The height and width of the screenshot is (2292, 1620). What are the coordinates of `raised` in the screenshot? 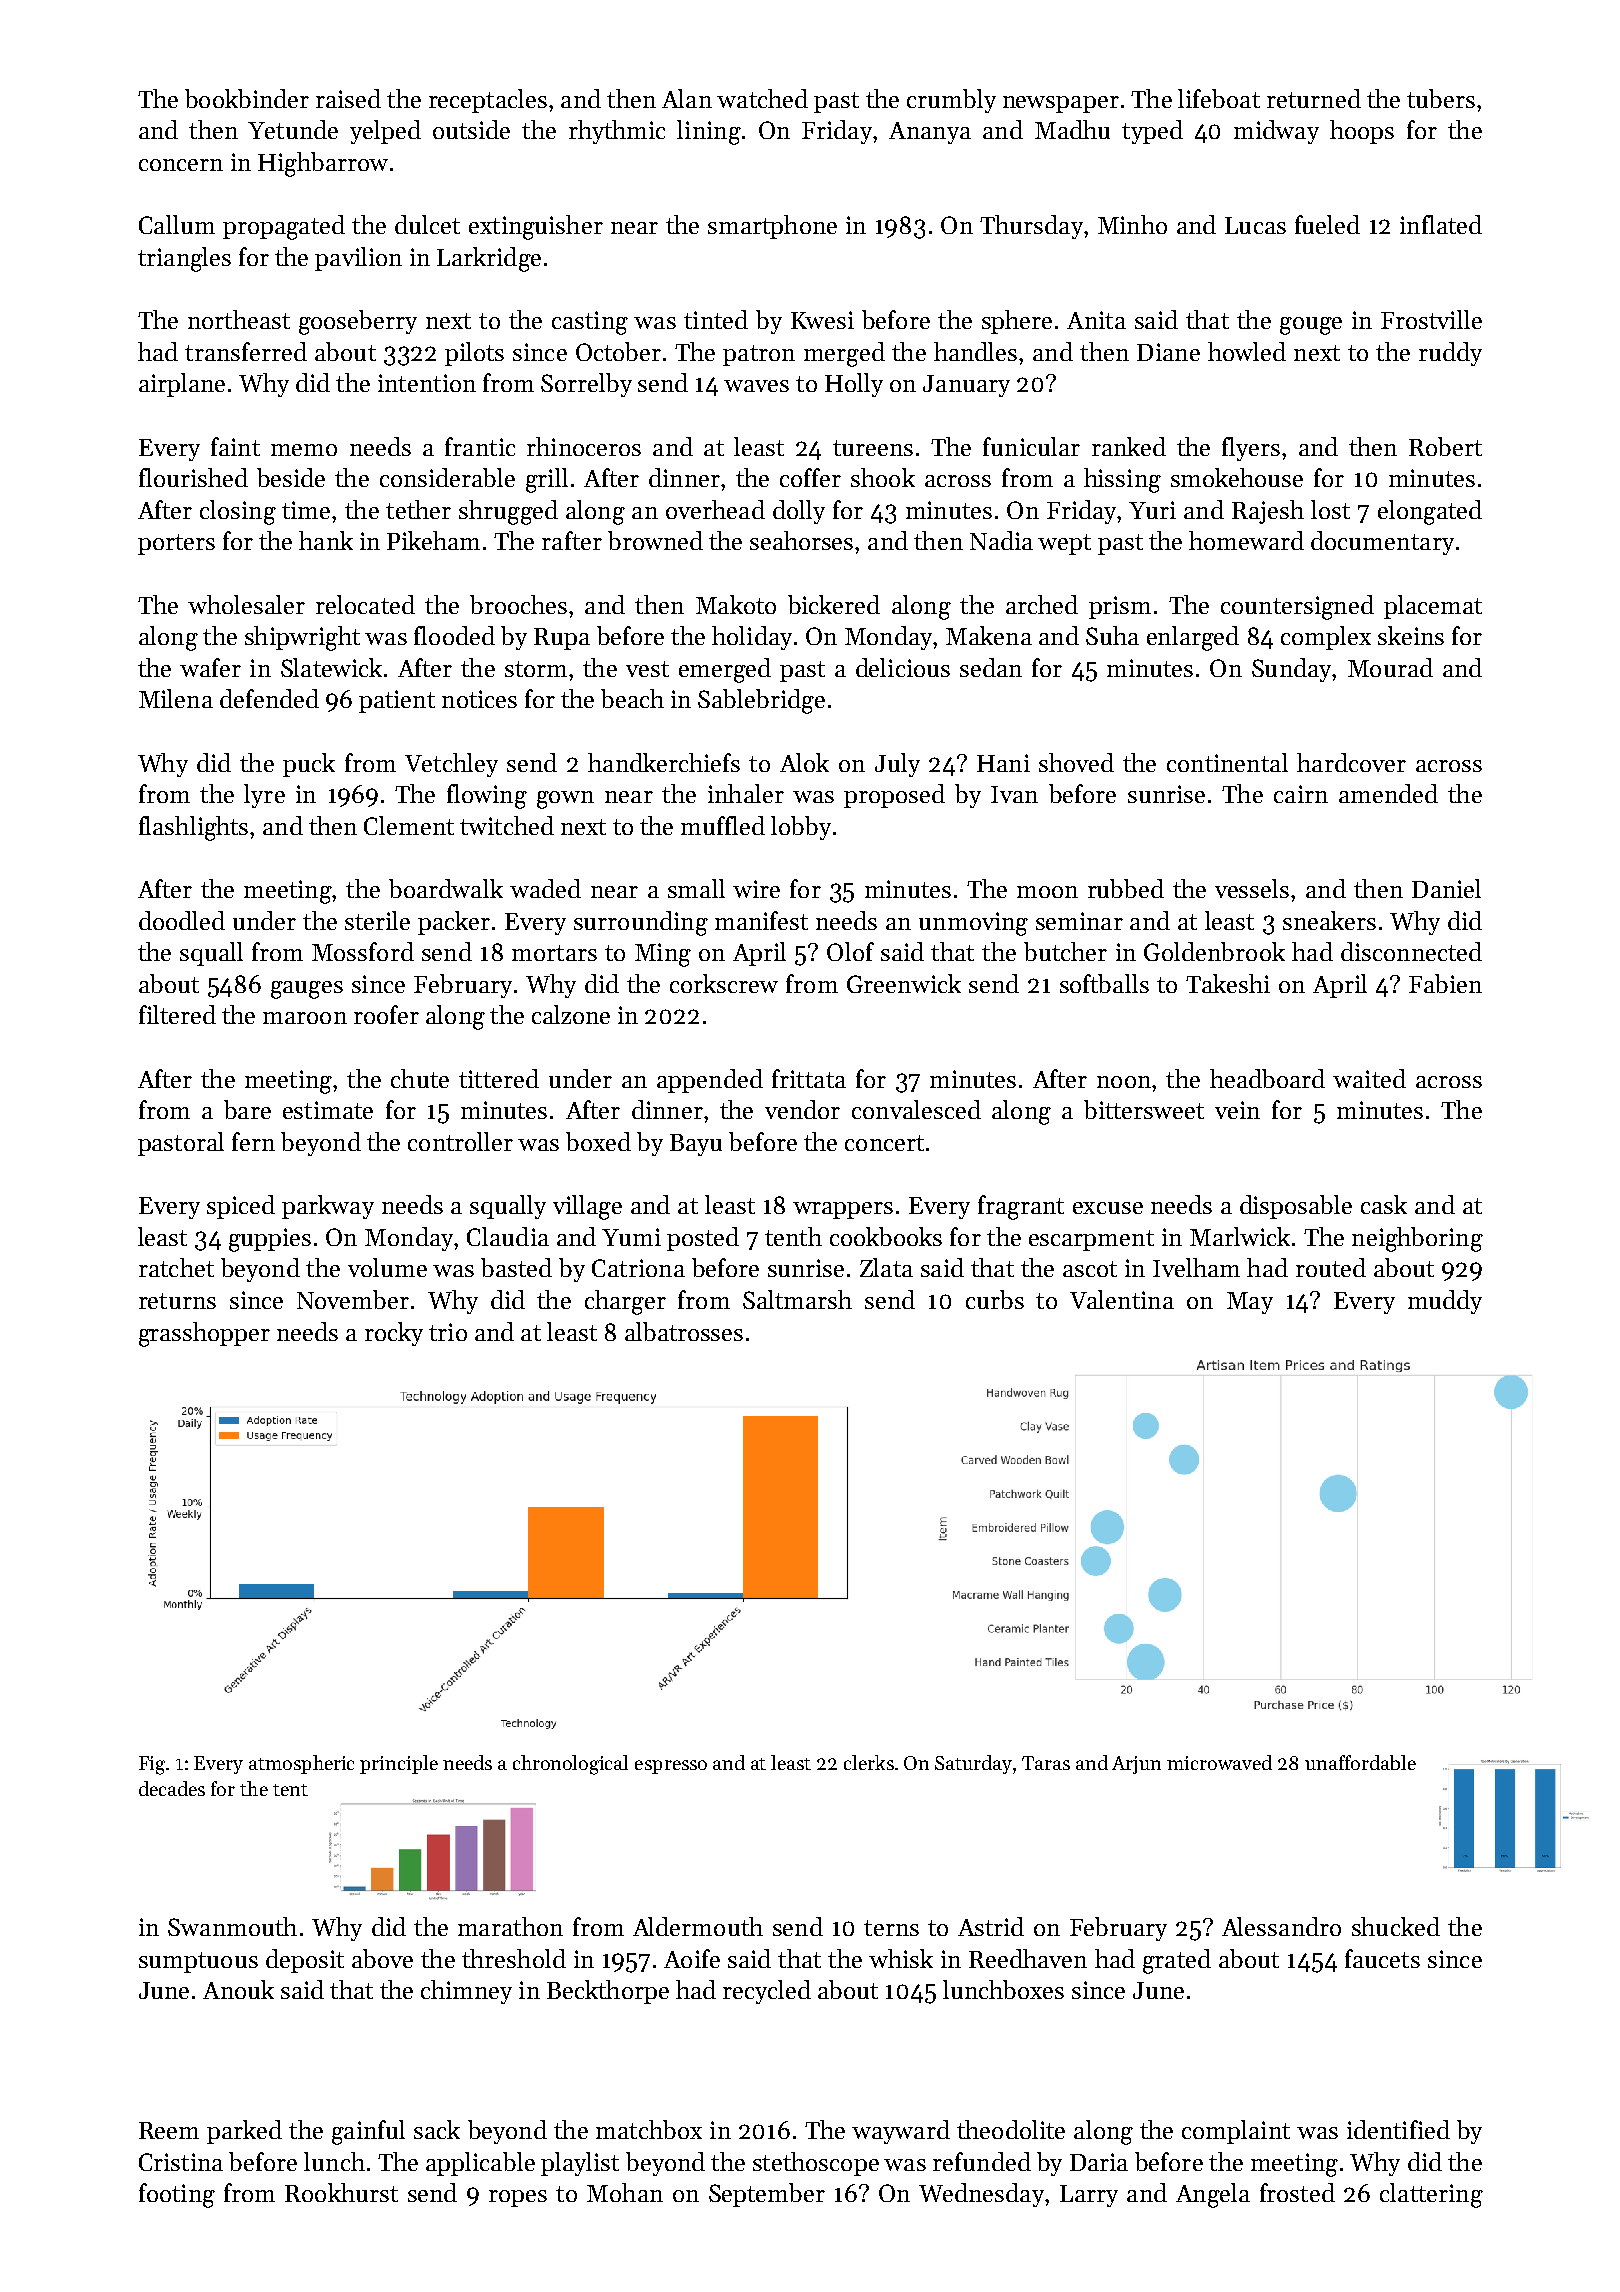 It's located at (348, 98).
